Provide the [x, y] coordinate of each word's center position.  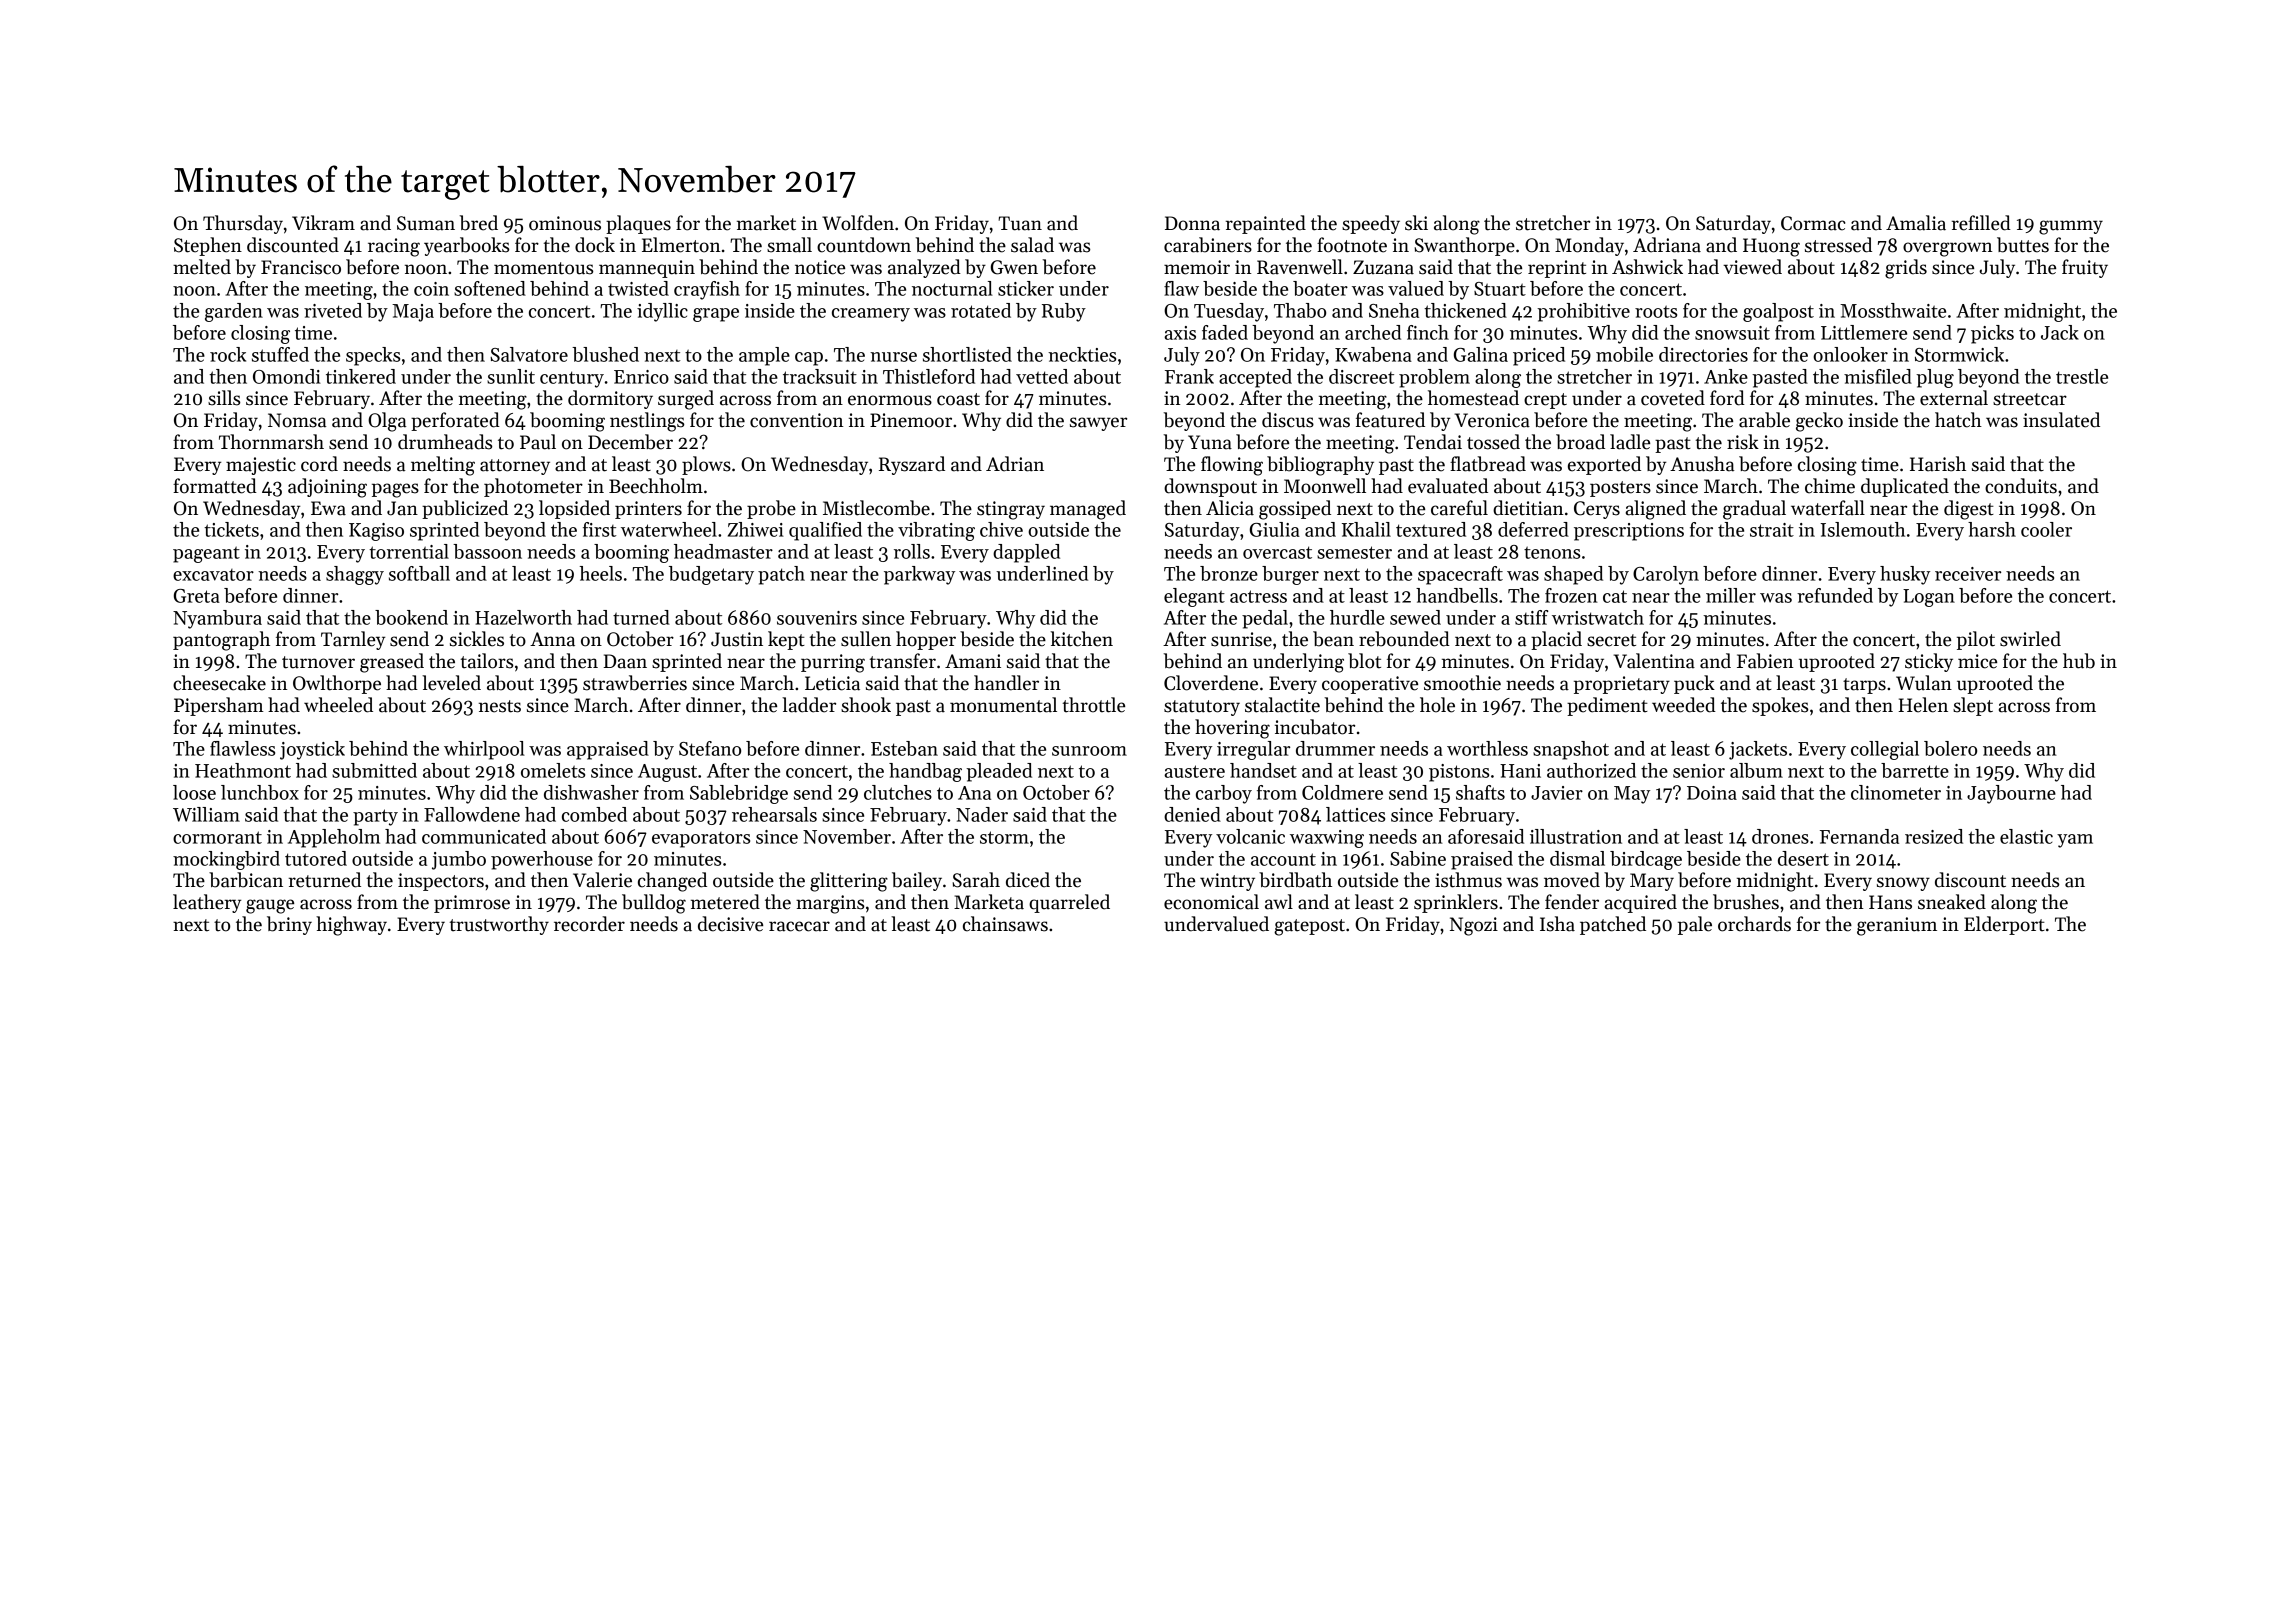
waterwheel [669, 529]
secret [1611, 640]
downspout [1210, 487]
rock [228, 354]
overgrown [1947, 249]
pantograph [221, 641]
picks [1992, 334]
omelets [553, 770]
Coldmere [1342, 792]
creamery [871, 315]
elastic [2026, 836]
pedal [1265, 619]
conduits [2021, 486]
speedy [1371, 224]
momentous [543, 268]
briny [289, 925]
